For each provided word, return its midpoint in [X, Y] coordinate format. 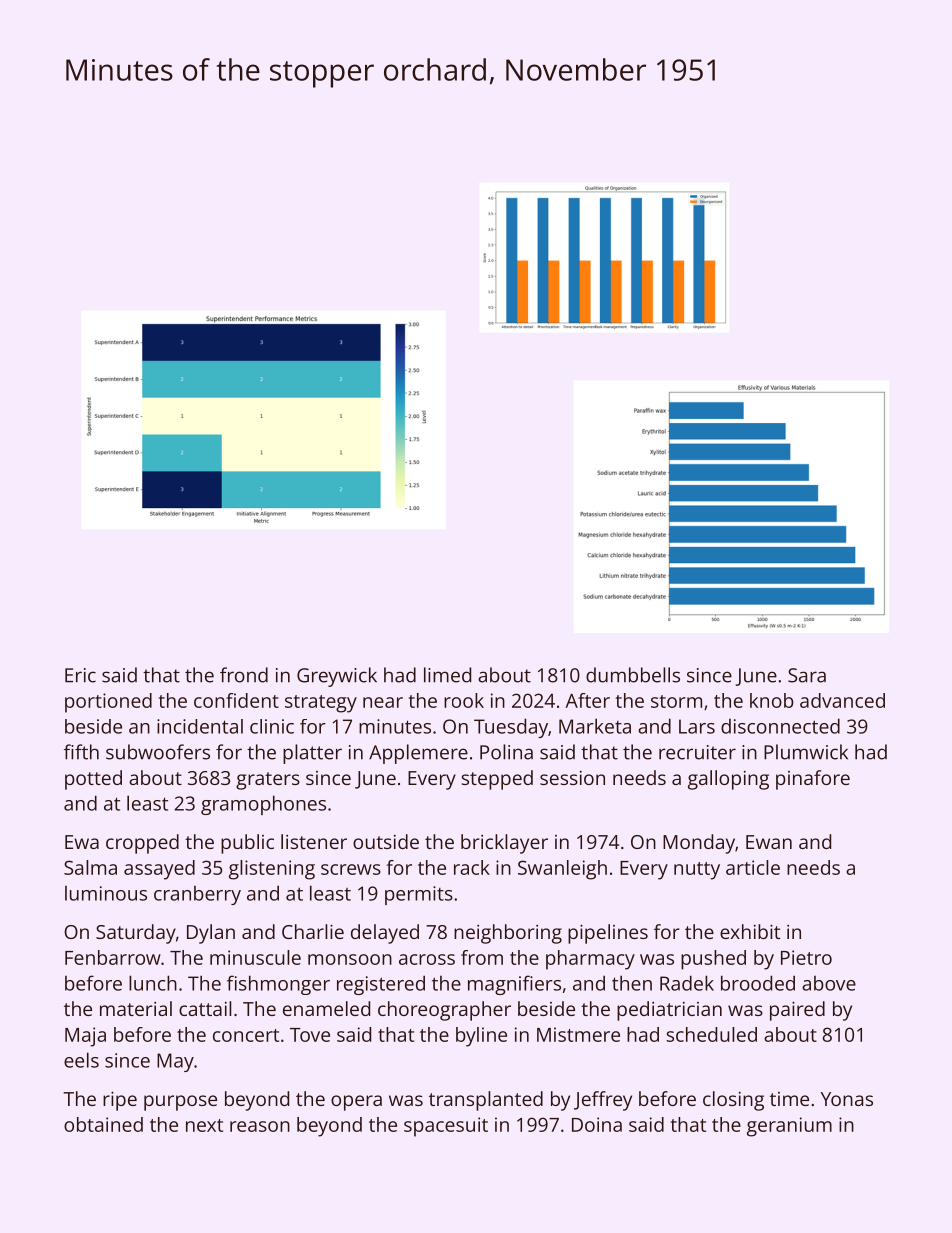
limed [447, 675]
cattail [205, 1008]
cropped [142, 844]
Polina [506, 752]
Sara [807, 675]
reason [260, 1126]
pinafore [813, 780]
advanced [842, 700]
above [829, 983]
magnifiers [514, 985]
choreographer [444, 1011]
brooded [758, 983]
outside [386, 841]
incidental [200, 726]
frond [244, 675]
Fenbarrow [113, 957]
